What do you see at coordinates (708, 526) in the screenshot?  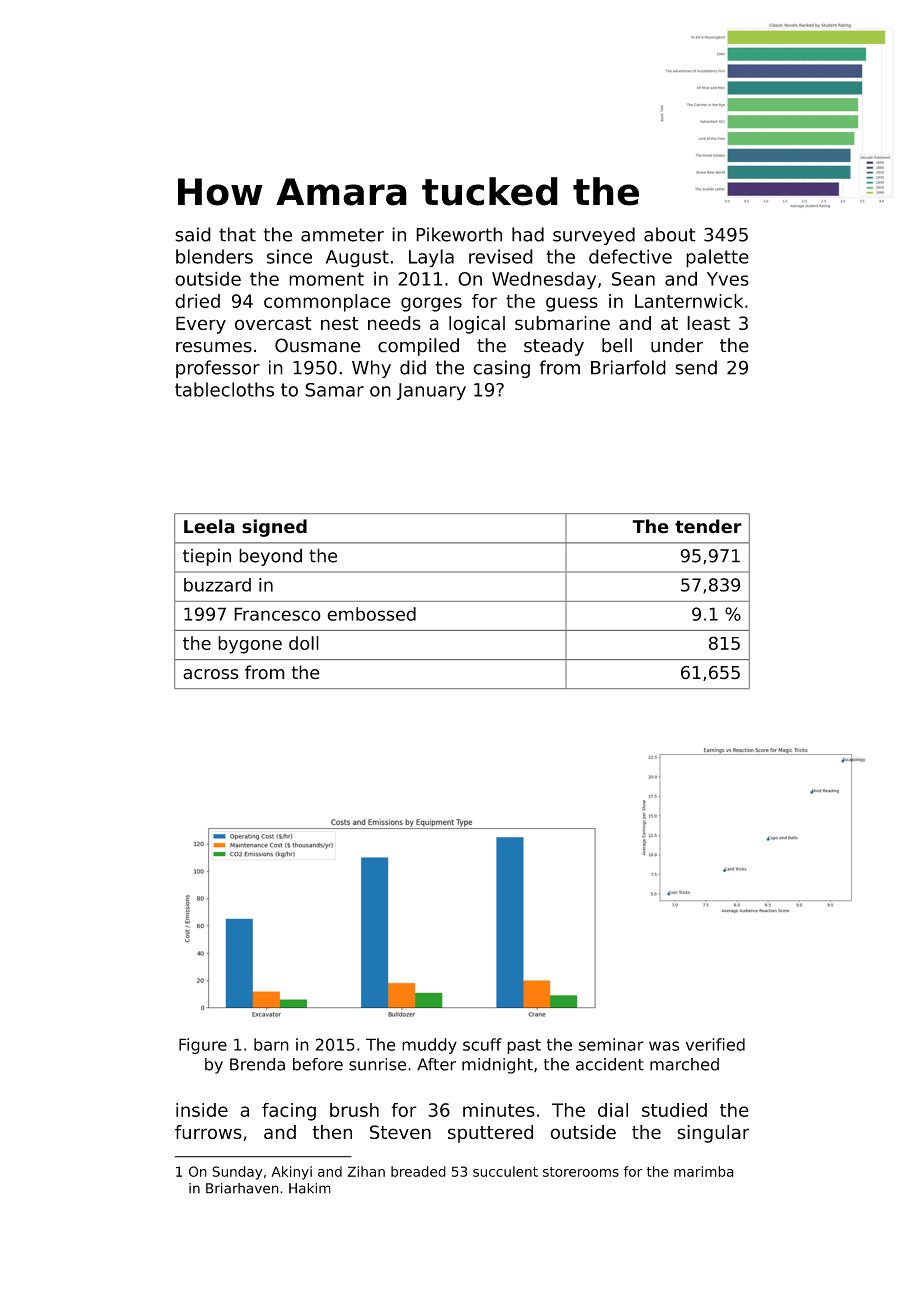 I see `tender` at bounding box center [708, 526].
